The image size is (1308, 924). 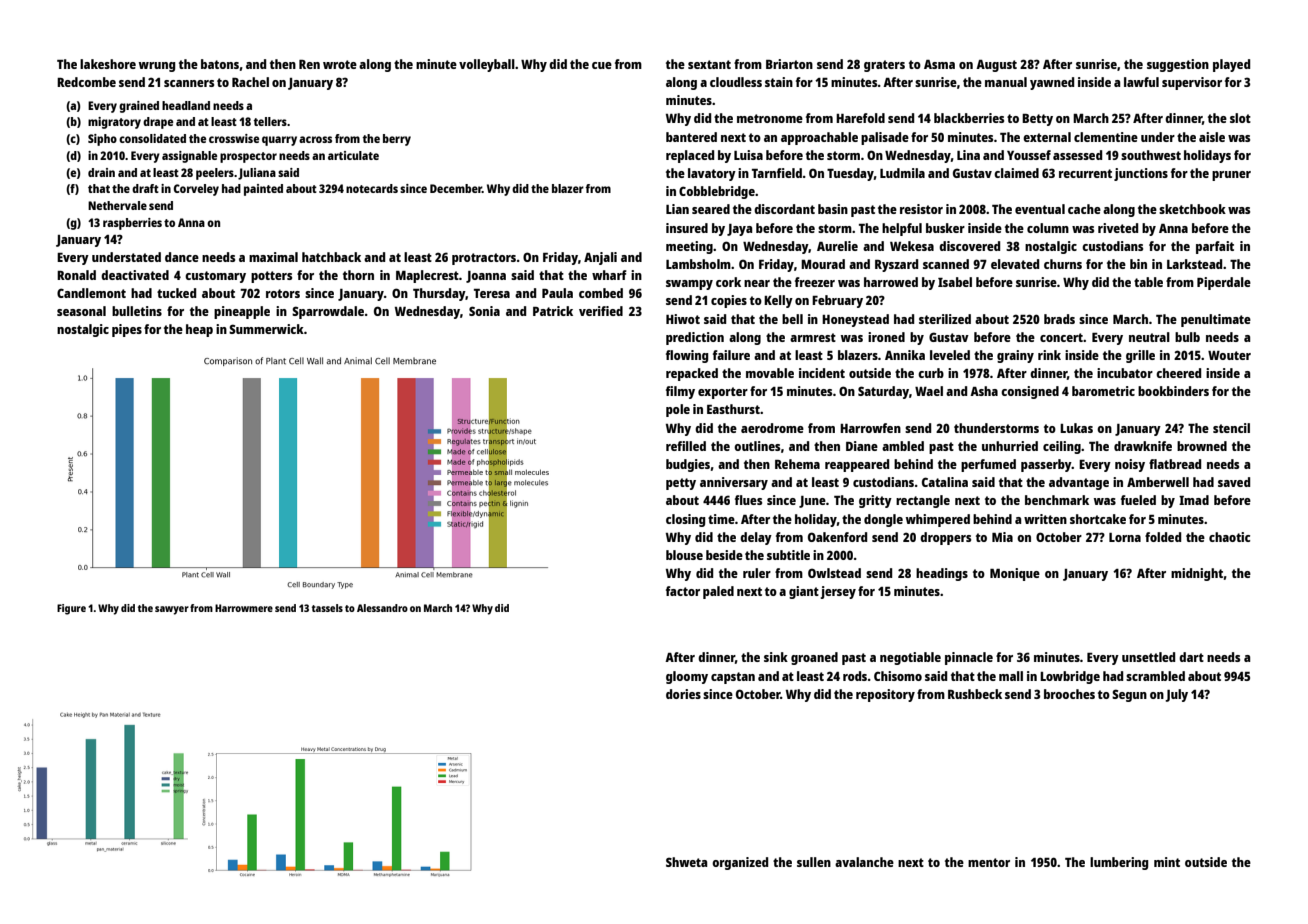 I want to click on Nethervale, so click(x=117, y=205).
